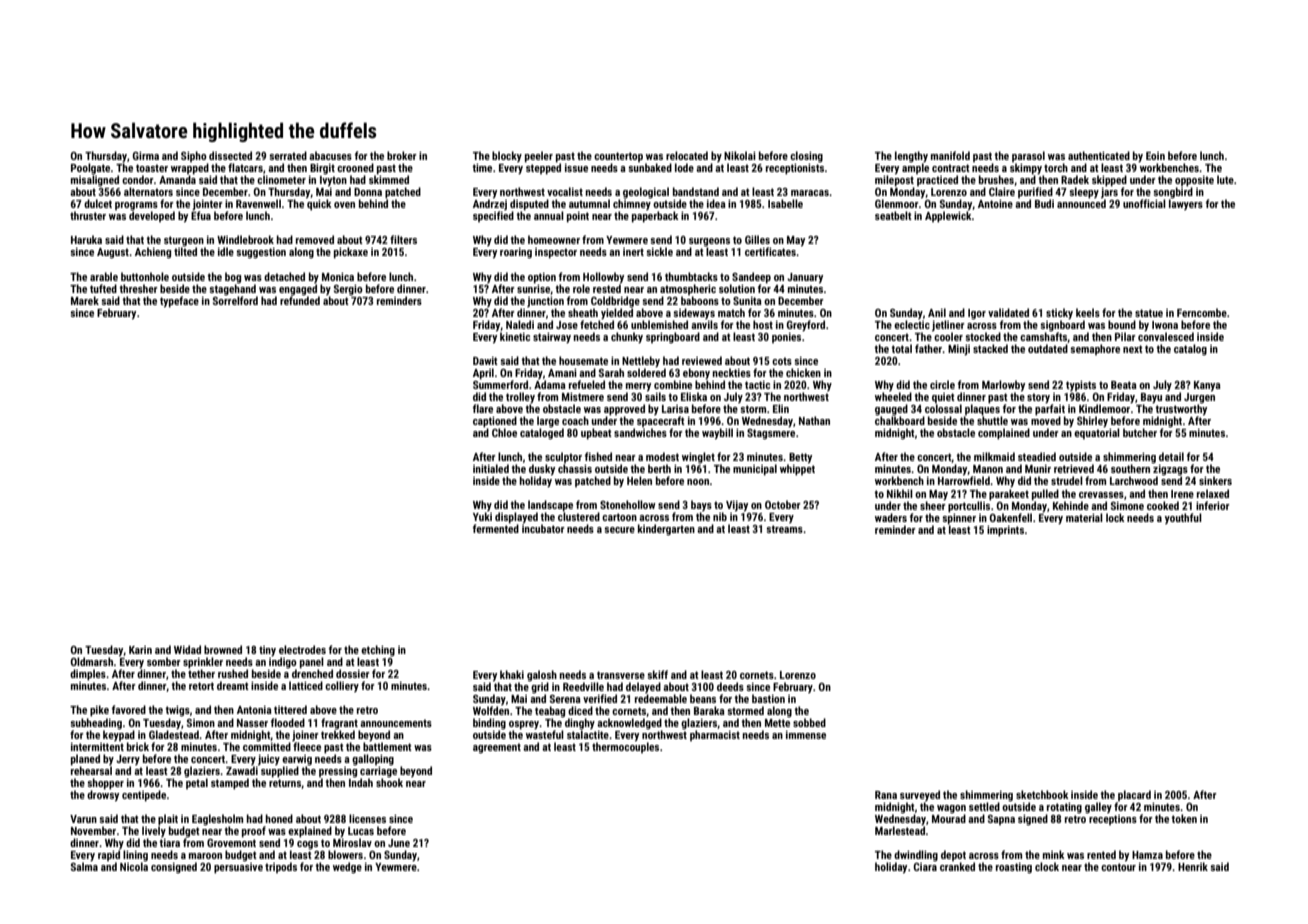 This document has height=924, width=1308. I want to click on Yuki, so click(482, 516).
